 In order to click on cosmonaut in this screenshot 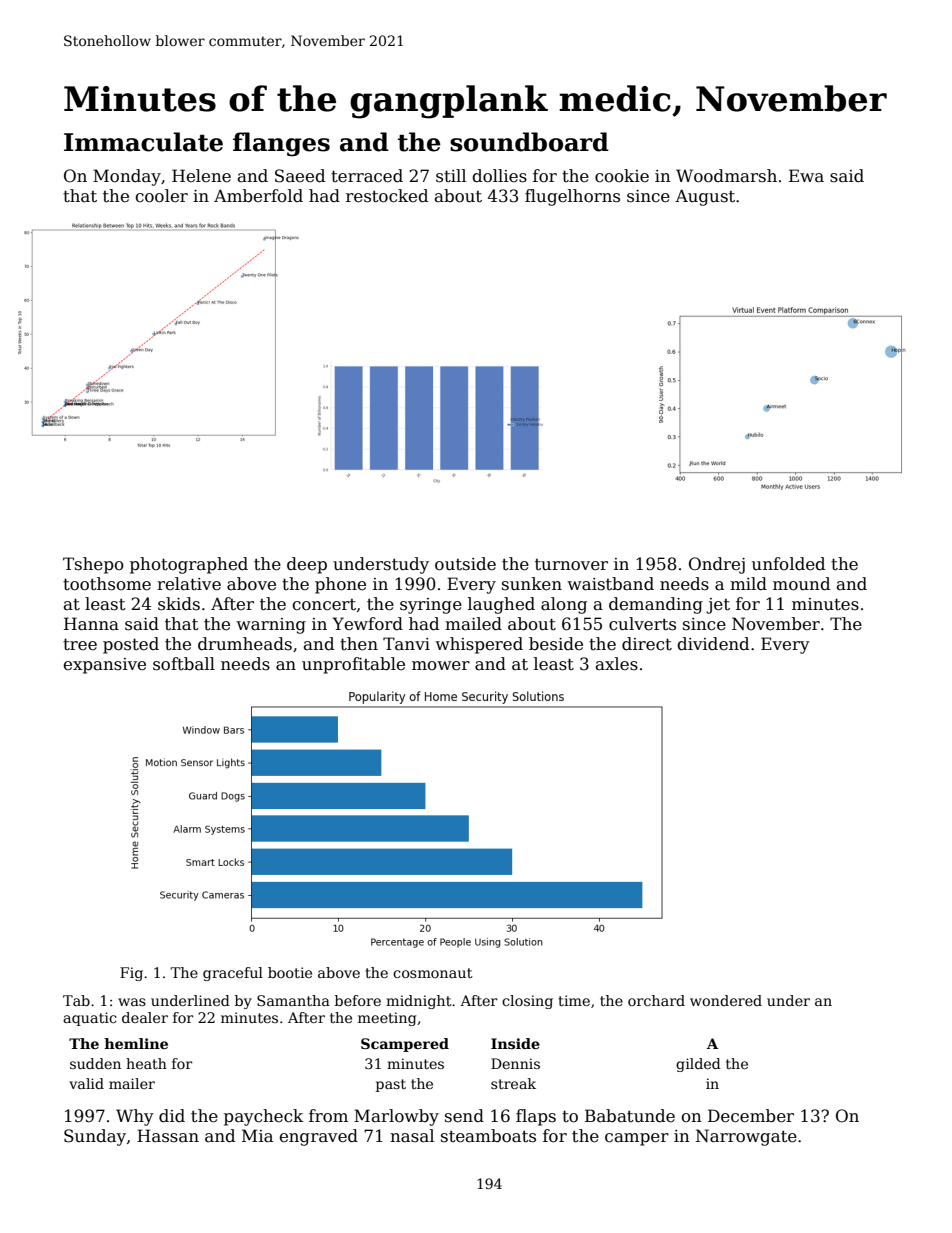, I will do `click(433, 973)`.
